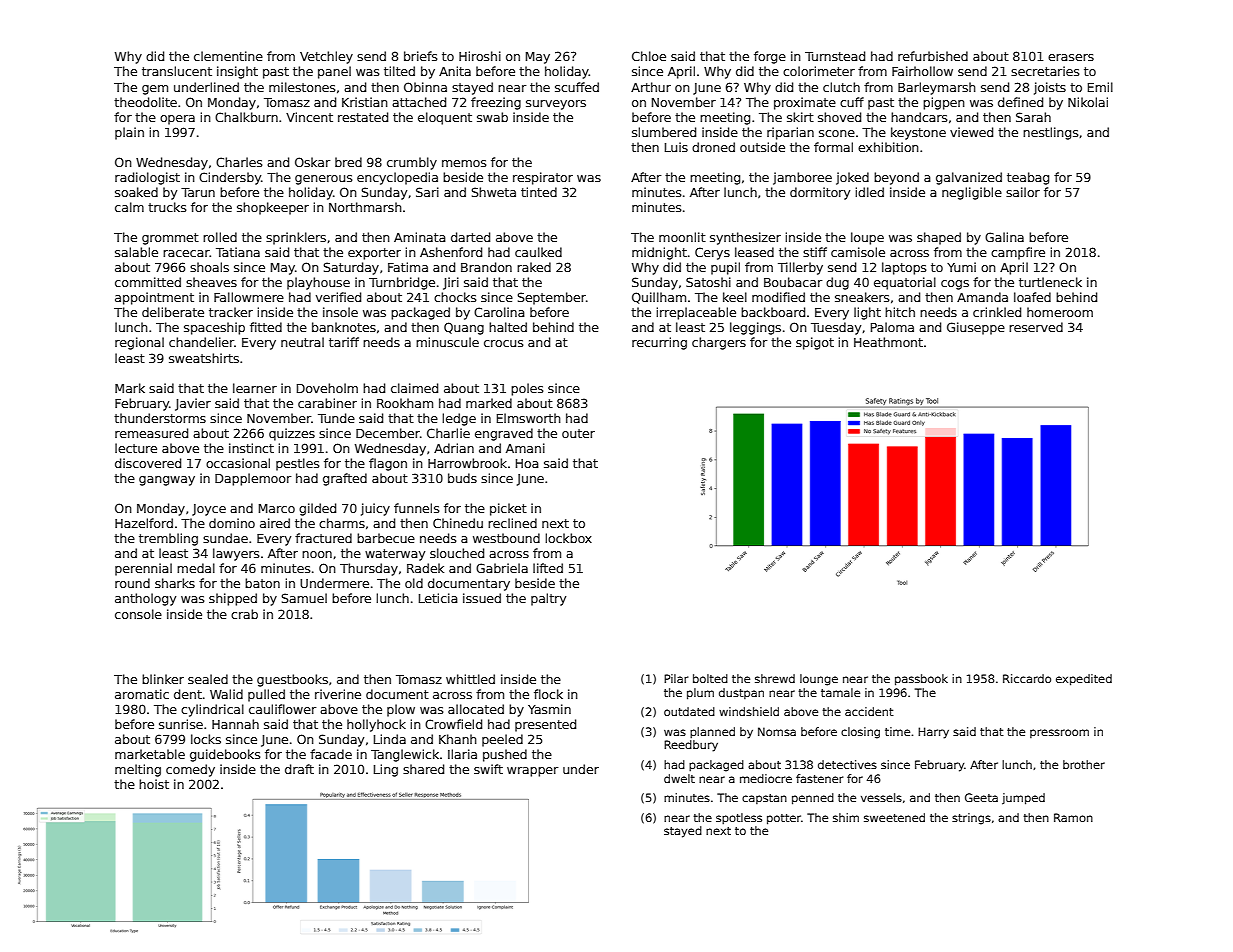 This screenshot has height=952, width=1233. I want to click on galvanized, so click(969, 178).
